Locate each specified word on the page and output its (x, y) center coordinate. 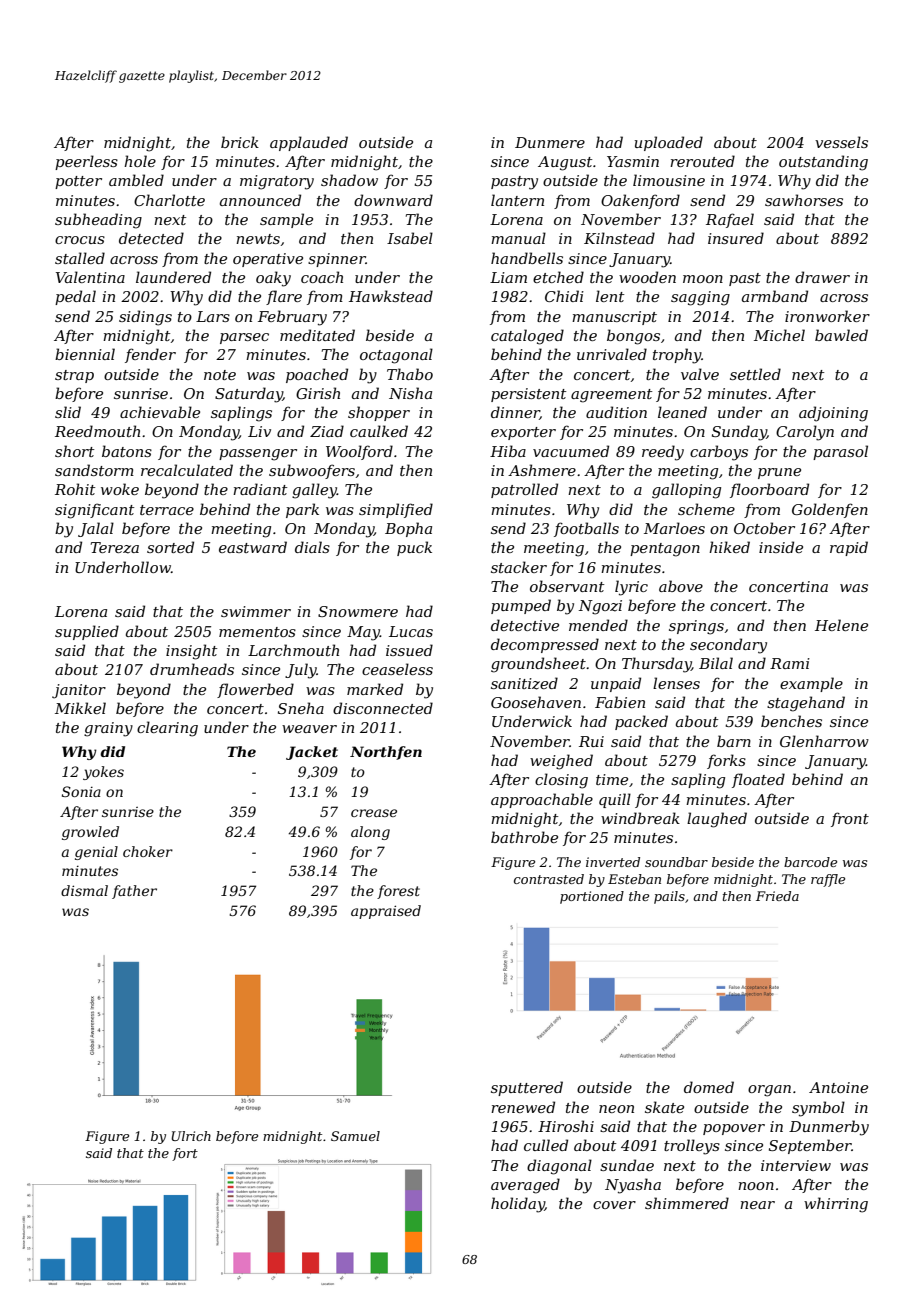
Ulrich (191, 1136)
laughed (717, 820)
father (134, 892)
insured (736, 238)
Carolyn (805, 433)
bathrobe (524, 837)
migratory (277, 182)
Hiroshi (566, 1126)
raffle (828, 880)
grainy (108, 729)
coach (322, 277)
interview (796, 1165)
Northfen (386, 753)
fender (150, 355)
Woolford (359, 452)
